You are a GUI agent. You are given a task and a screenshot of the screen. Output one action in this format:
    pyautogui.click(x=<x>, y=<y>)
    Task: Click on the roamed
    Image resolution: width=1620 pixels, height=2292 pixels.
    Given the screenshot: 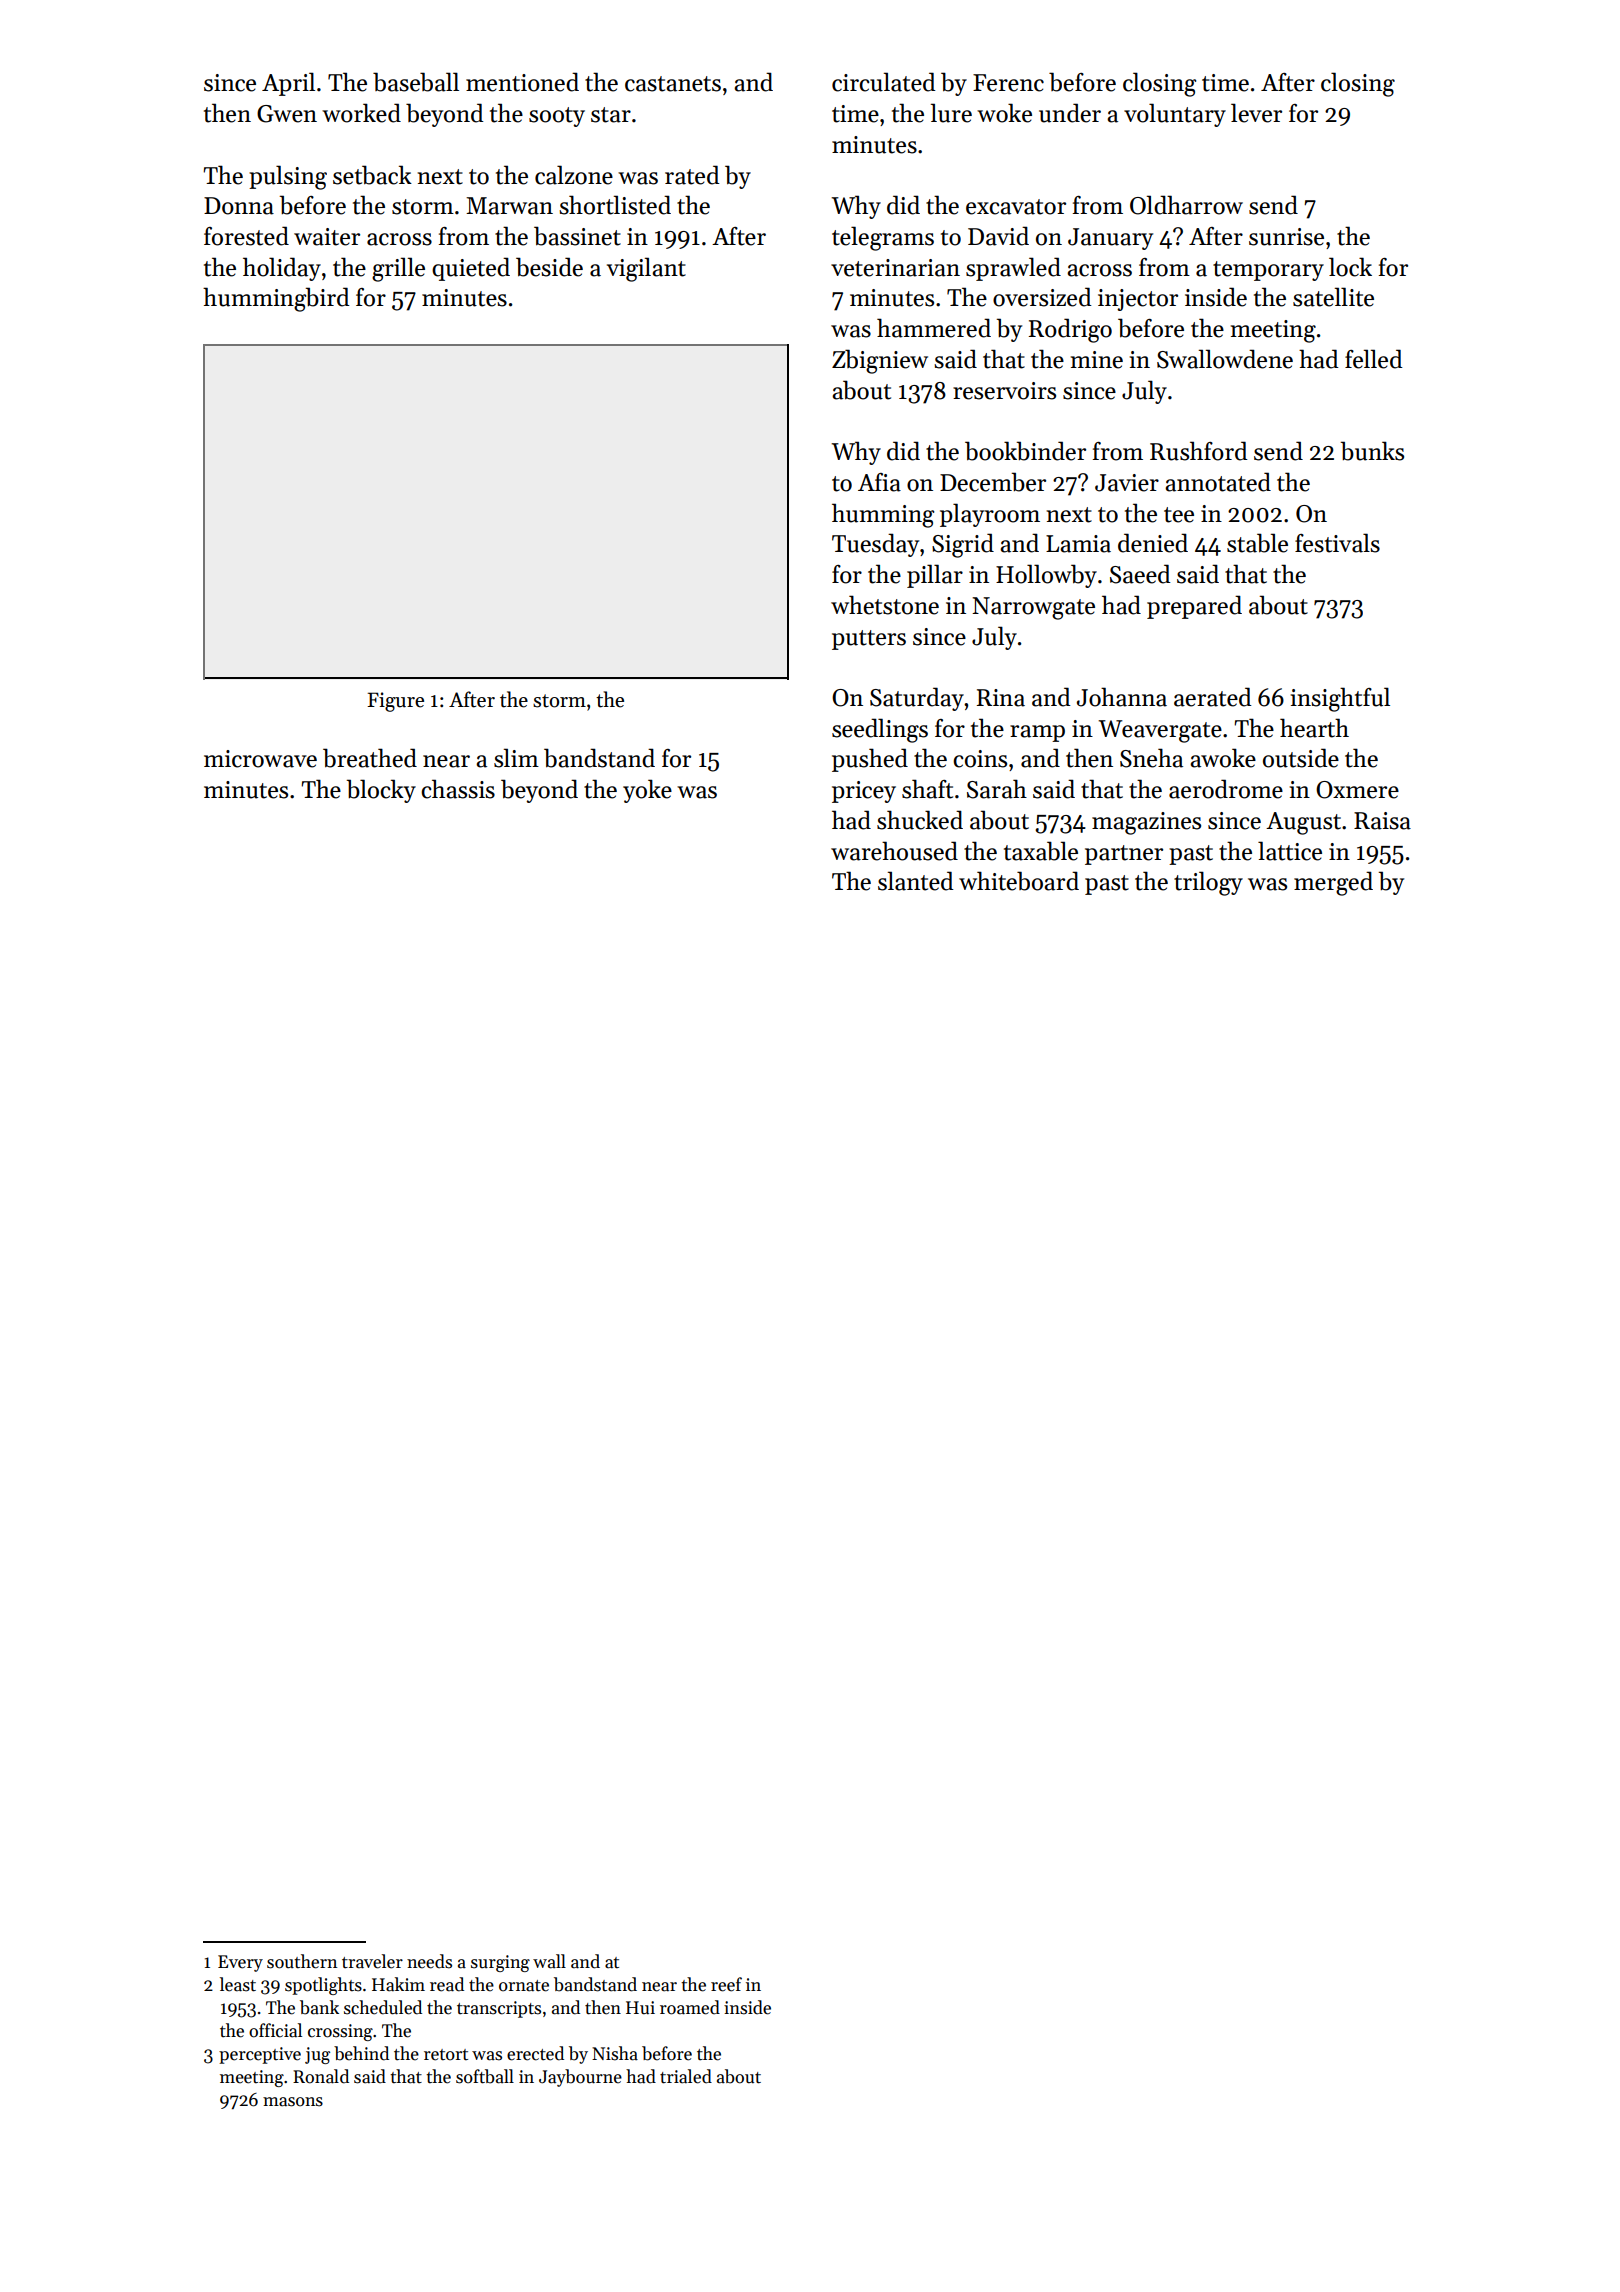 What is the action you would take?
    pyautogui.click(x=690, y=2007)
